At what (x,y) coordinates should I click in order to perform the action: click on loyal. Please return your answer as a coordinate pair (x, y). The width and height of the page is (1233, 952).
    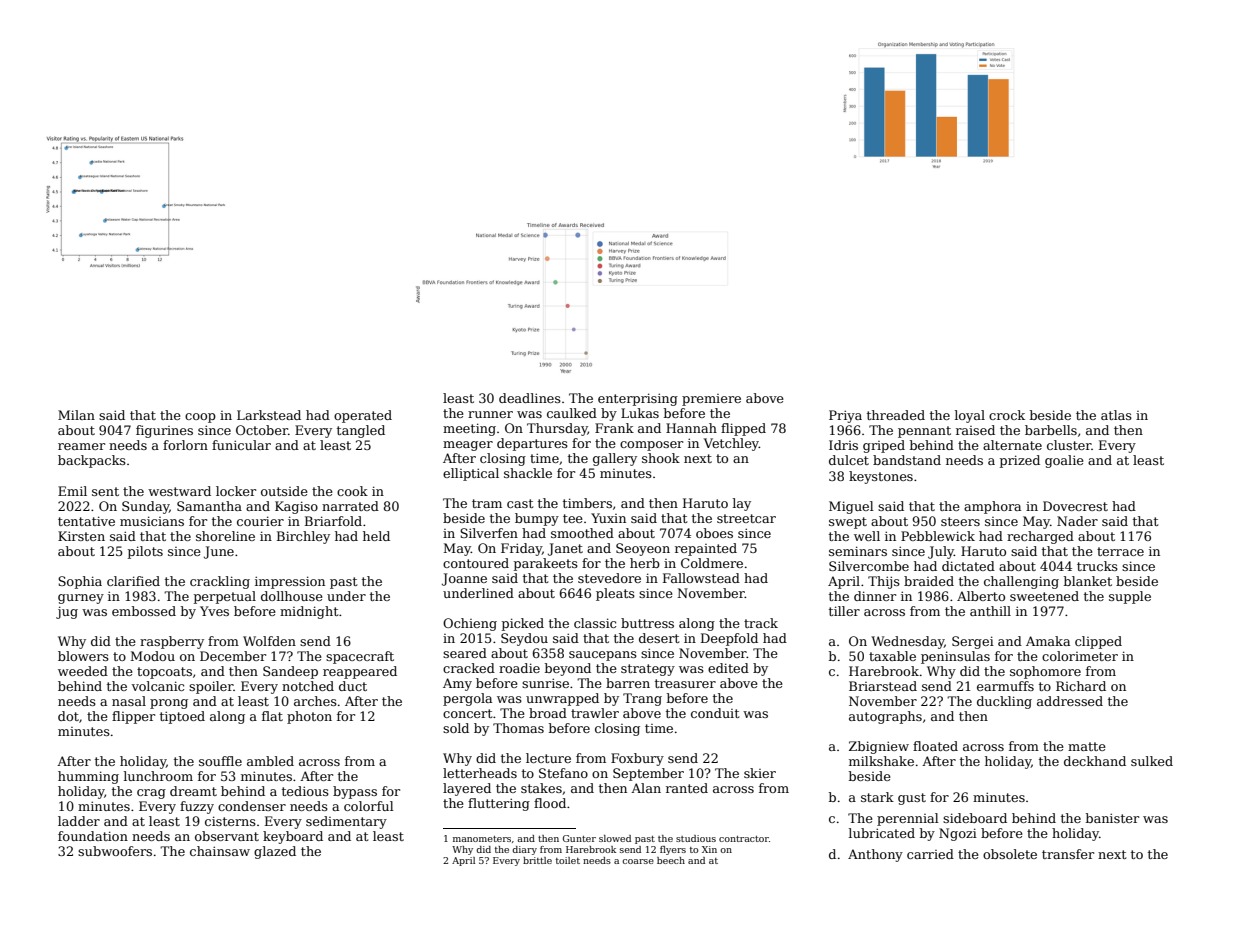
    Looking at the image, I should click on (970, 416).
